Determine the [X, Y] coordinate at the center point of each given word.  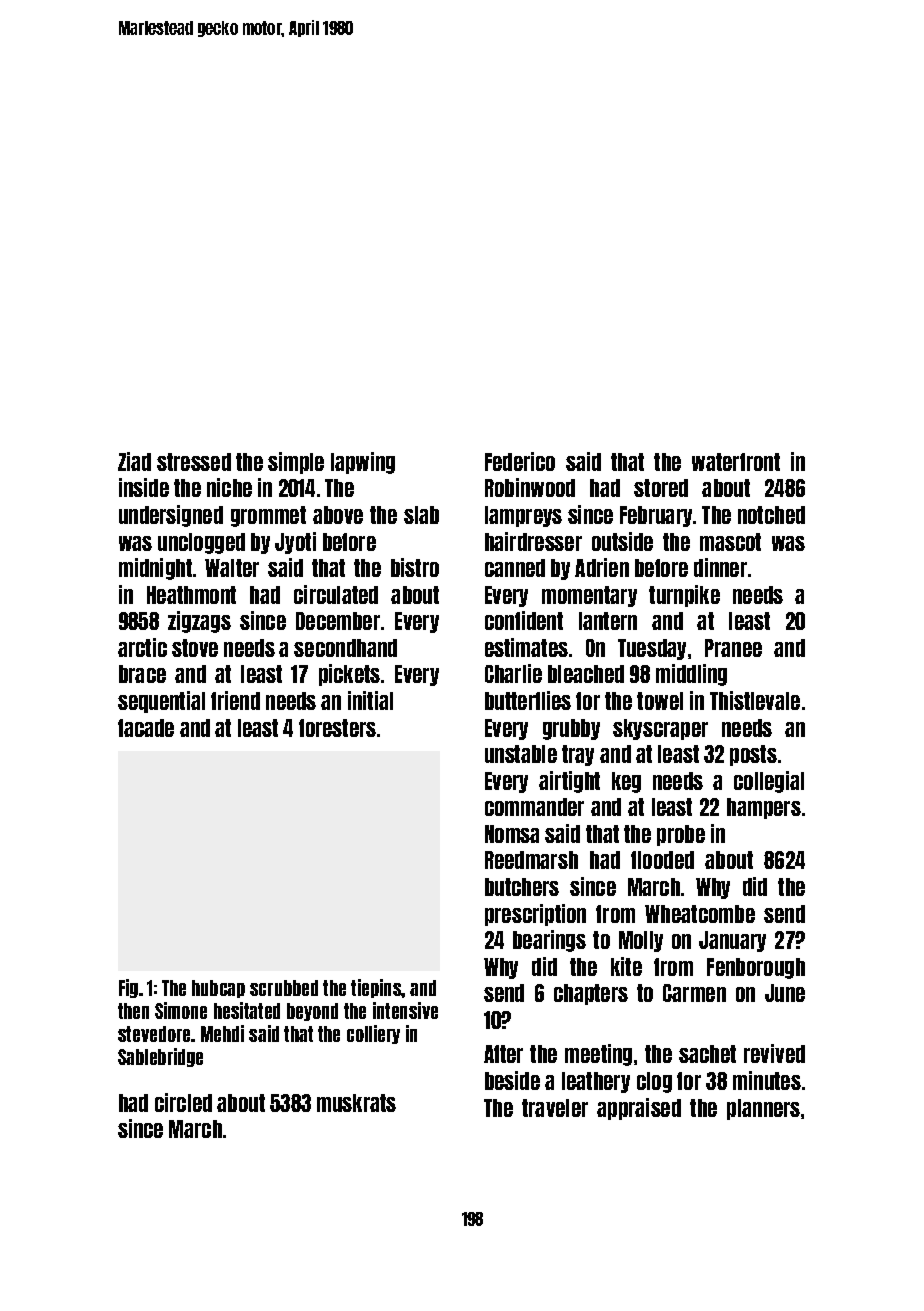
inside [144, 487]
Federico [520, 461]
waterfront [736, 462]
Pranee [733, 648]
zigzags [199, 622]
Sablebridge [160, 1057]
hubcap [218, 989]
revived [774, 1053]
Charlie [513, 673]
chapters [591, 994]
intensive [405, 1010]
